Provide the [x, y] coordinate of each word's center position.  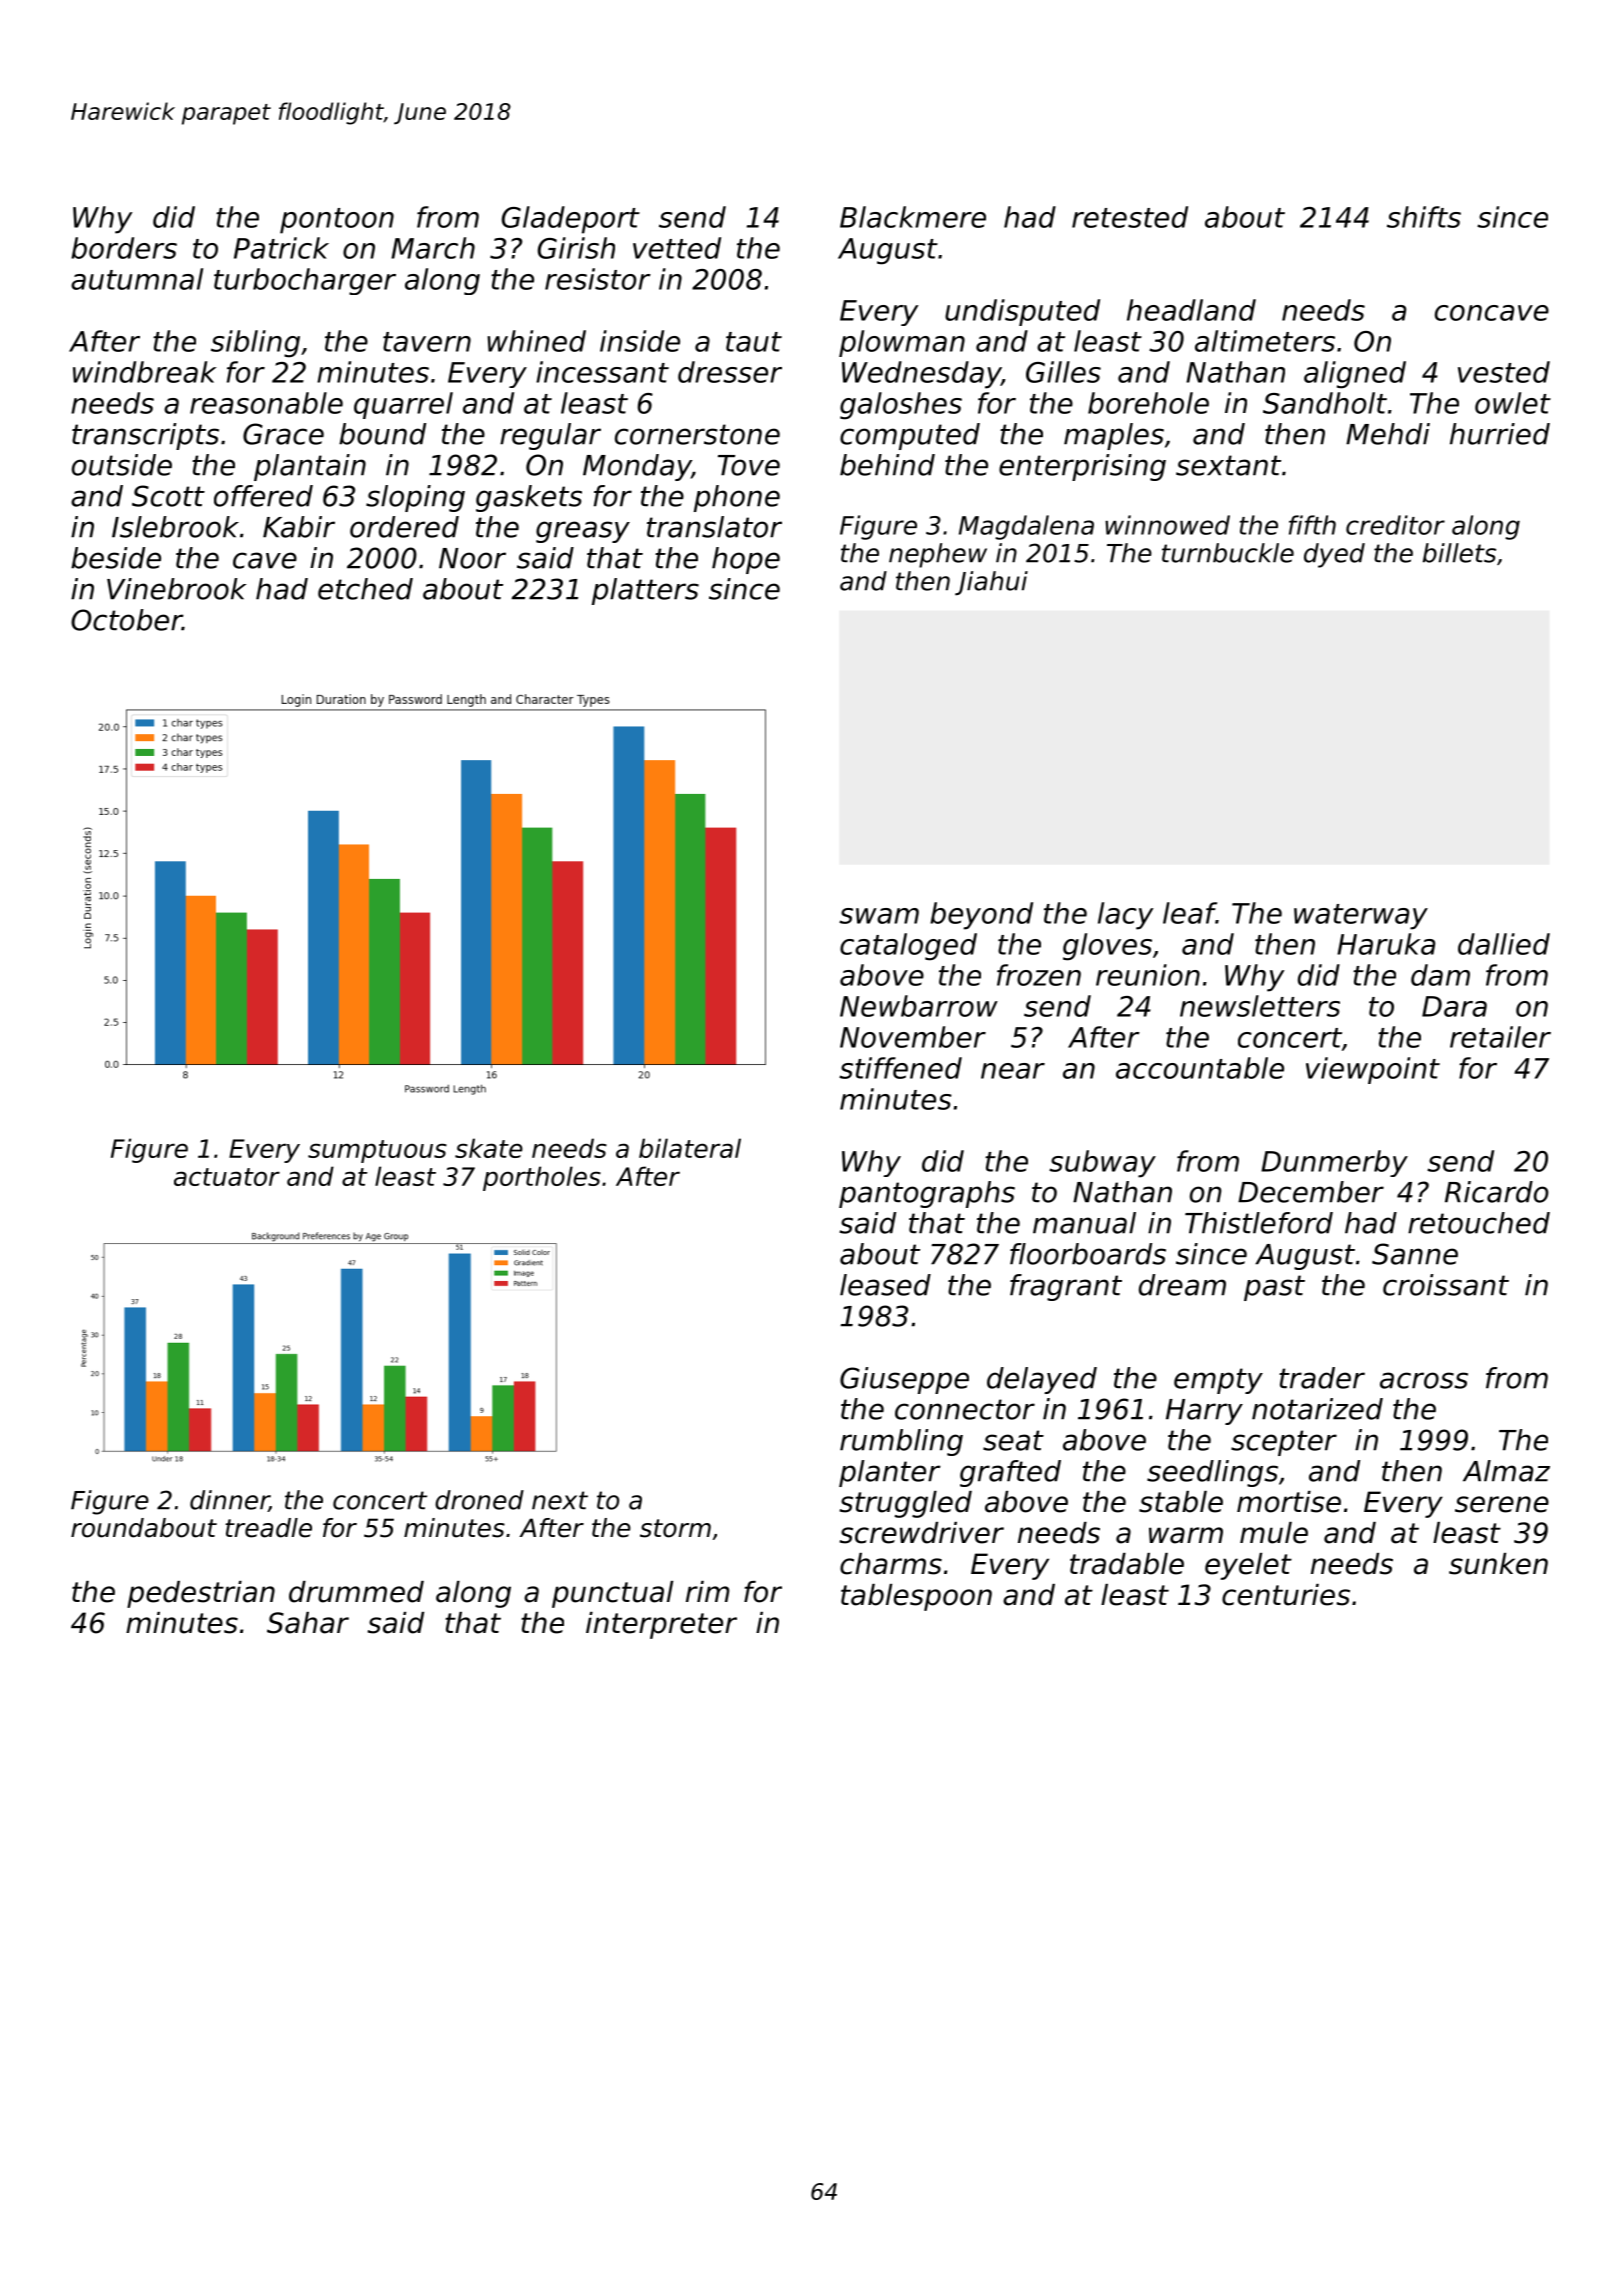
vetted [677, 248]
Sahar [308, 1623]
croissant [1446, 1285]
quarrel [403, 405]
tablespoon [916, 1597]
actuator [227, 1177]
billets [1459, 553]
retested [1130, 217]
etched [365, 589]
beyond [981, 916]
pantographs [927, 1194]
